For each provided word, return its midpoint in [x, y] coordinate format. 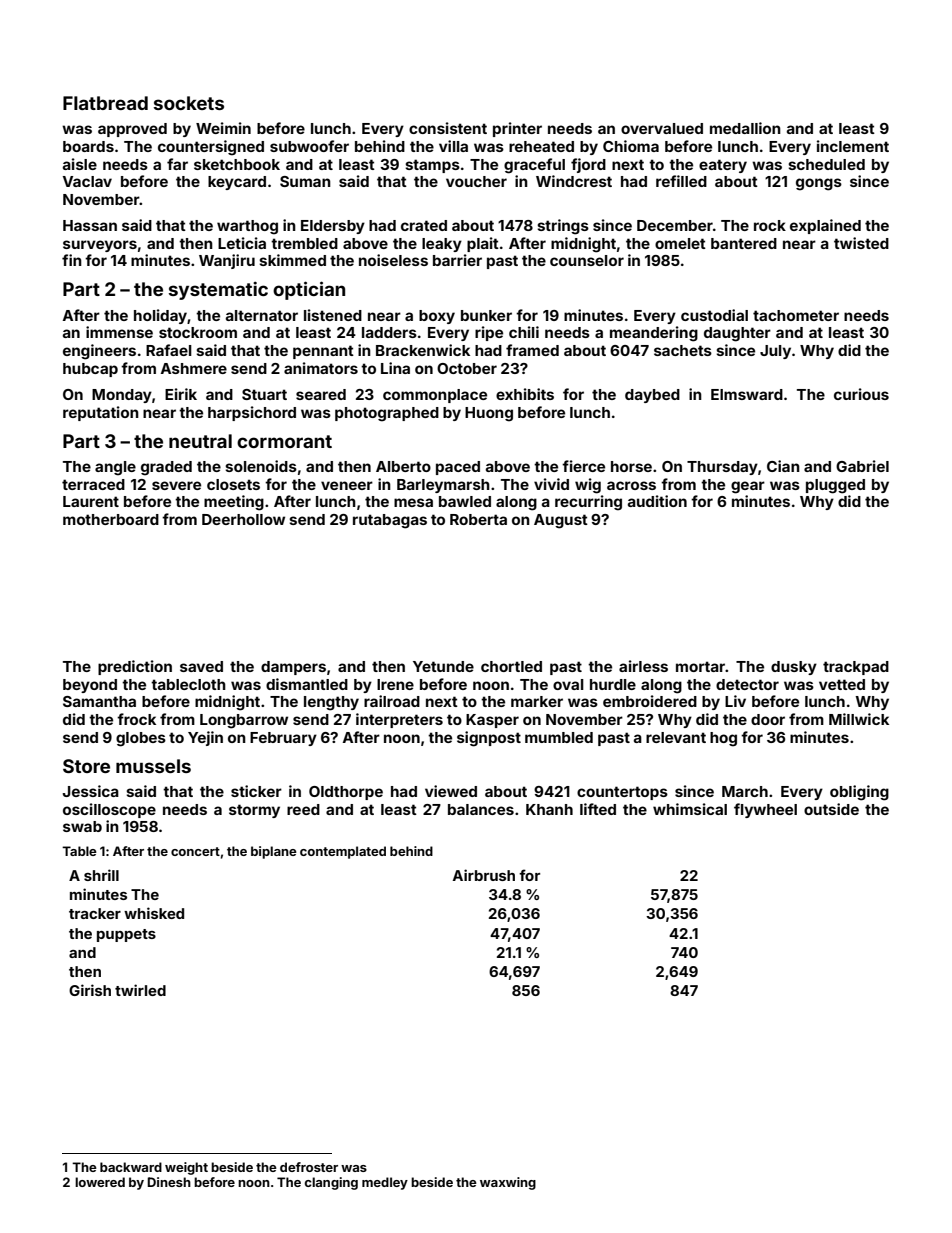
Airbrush [484, 875]
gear [748, 487]
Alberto [403, 466]
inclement [853, 146]
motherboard [111, 519]
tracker [95, 913]
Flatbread [105, 103]
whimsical [690, 809]
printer [517, 129]
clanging [331, 1183]
